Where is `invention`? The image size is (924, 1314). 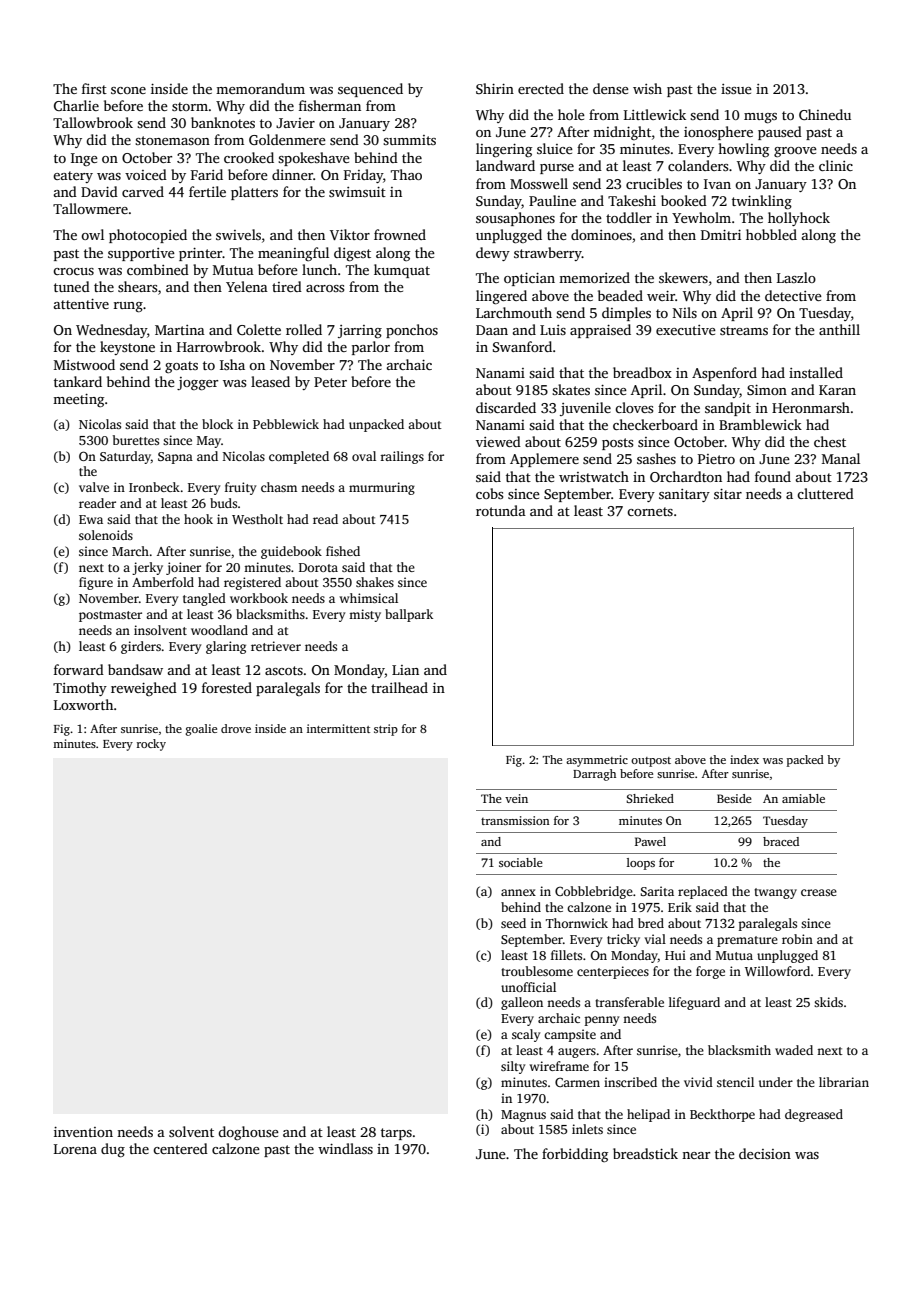
invention is located at coordinates (83, 1132).
